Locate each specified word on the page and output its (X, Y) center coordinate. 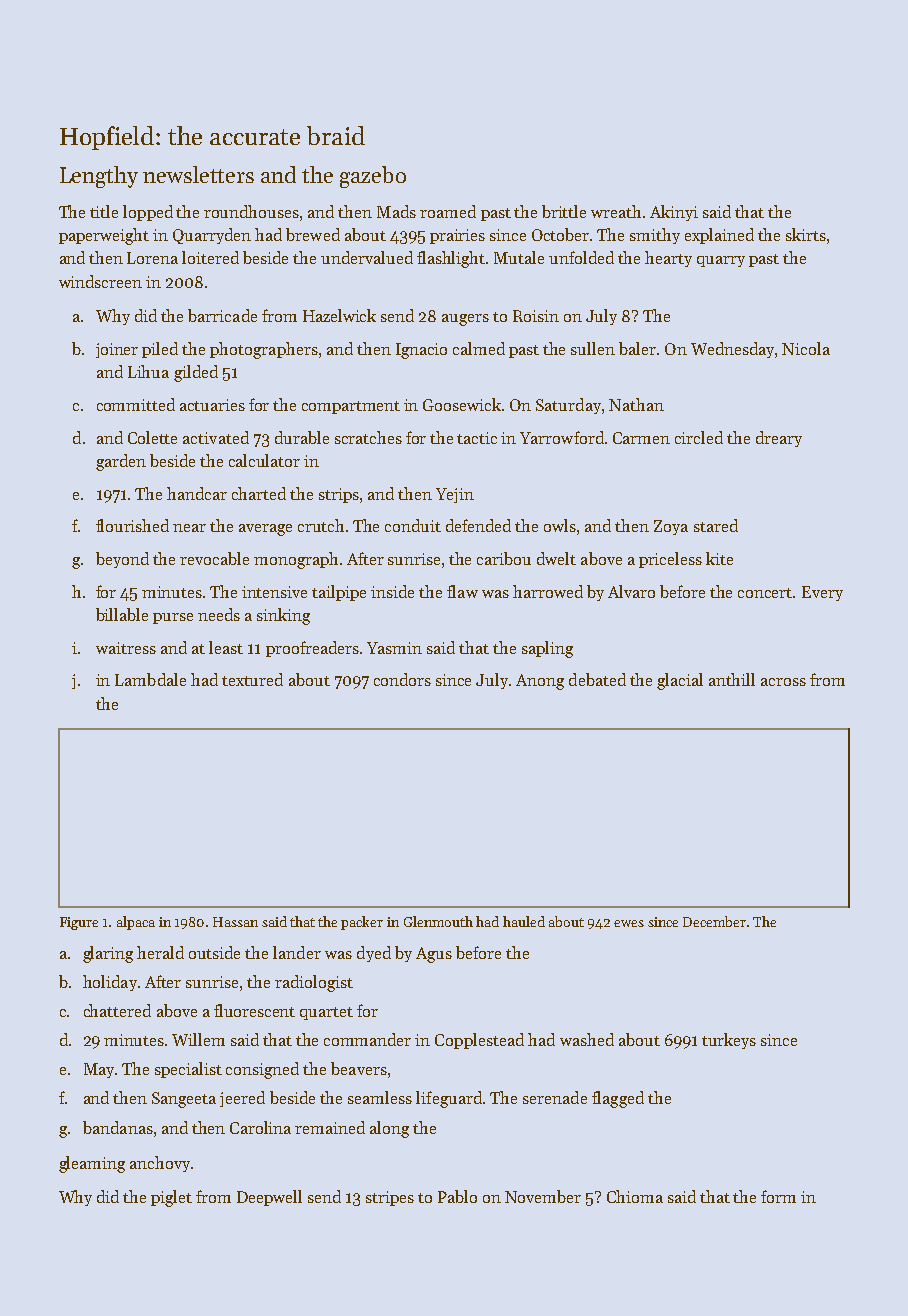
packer (362, 923)
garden (121, 462)
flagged (618, 1099)
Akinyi (674, 213)
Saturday (568, 406)
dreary (779, 439)
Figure (79, 923)
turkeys (729, 1041)
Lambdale (150, 679)
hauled (524, 921)
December (714, 921)
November (543, 1196)
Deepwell (269, 1198)
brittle (564, 211)
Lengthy (99, 177)
